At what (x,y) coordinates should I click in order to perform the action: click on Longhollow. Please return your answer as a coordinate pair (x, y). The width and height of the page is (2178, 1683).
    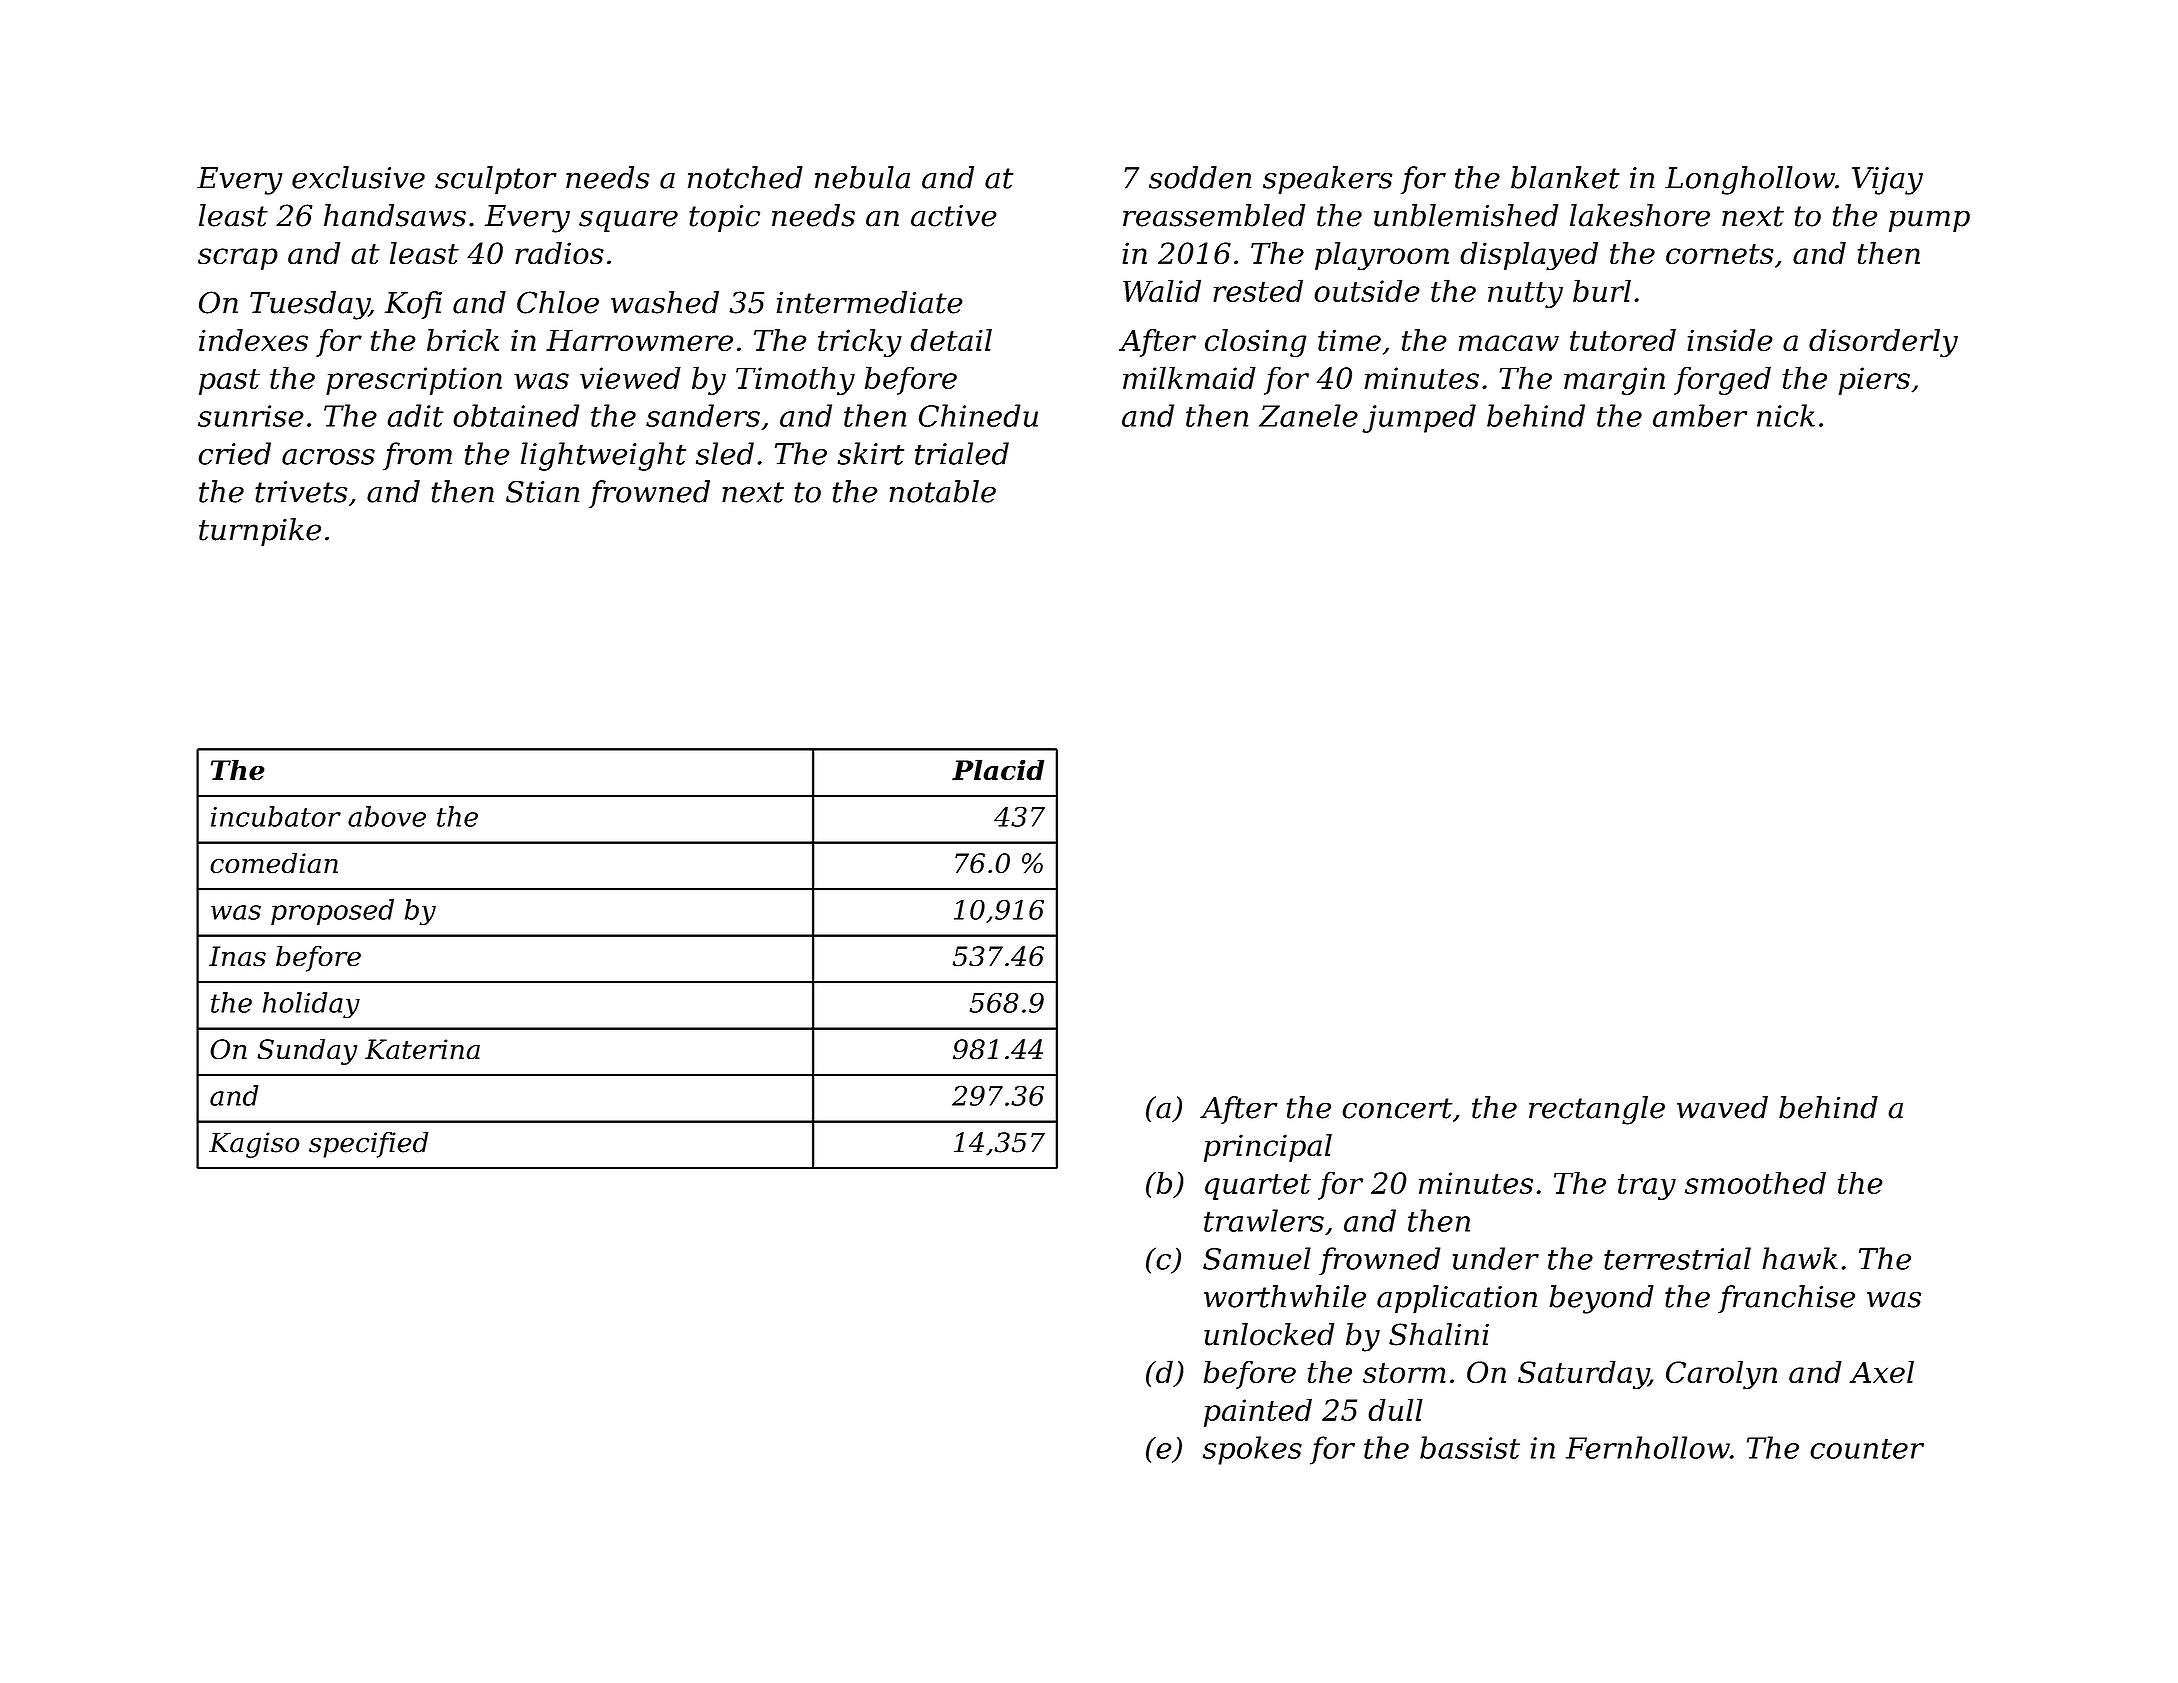
    Looking at the image, I should click on (1750, 180).
